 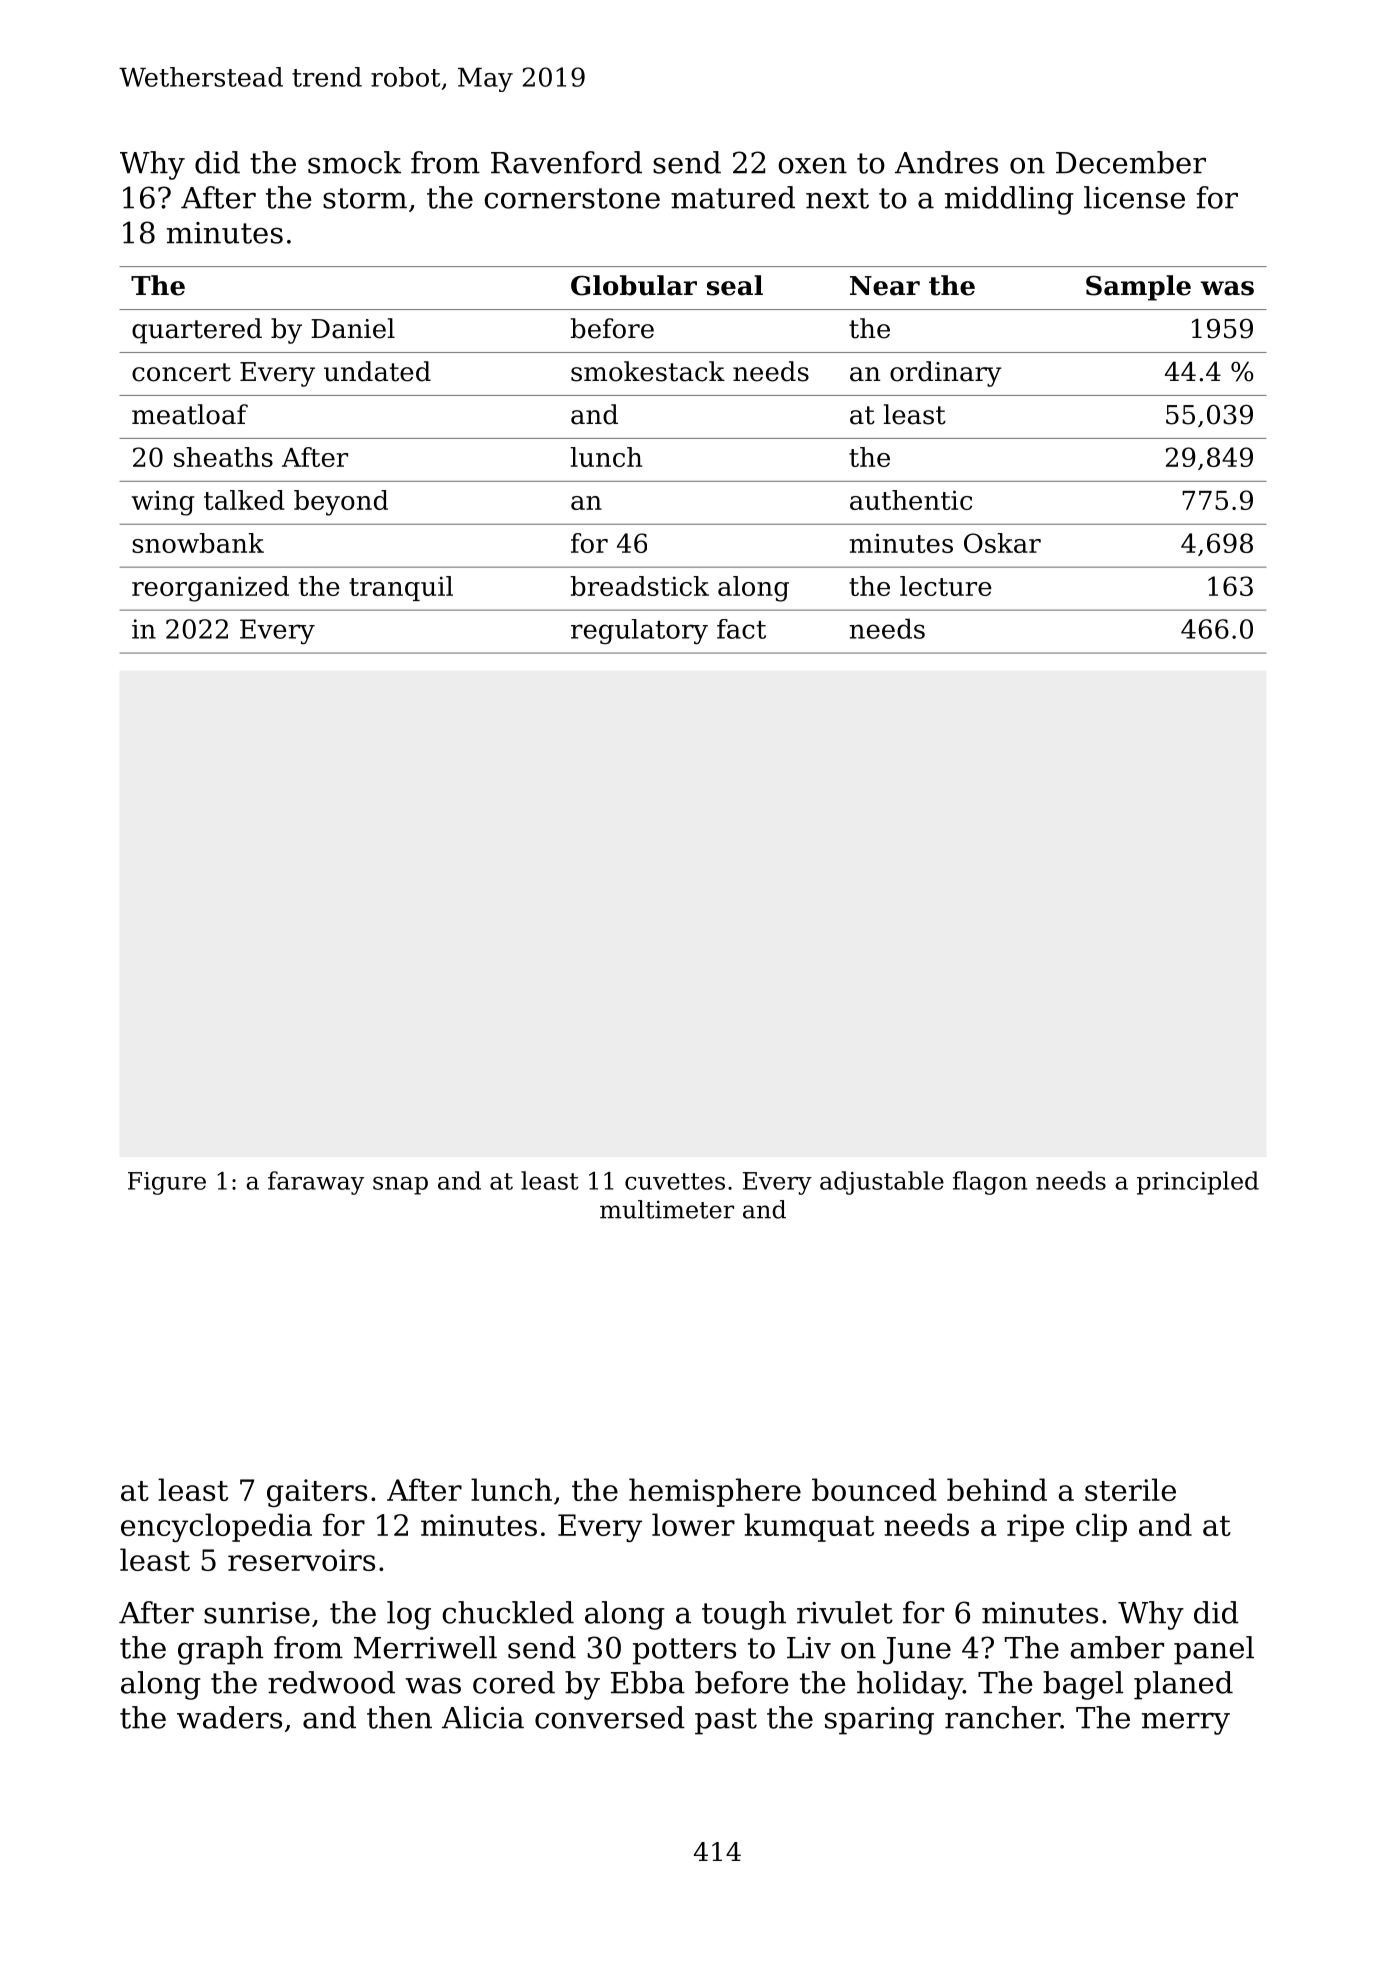 What do you see at coordinates (675, 1181) in the screenshot?
I see `cuvettes` at bounding box center [675, 1181].
